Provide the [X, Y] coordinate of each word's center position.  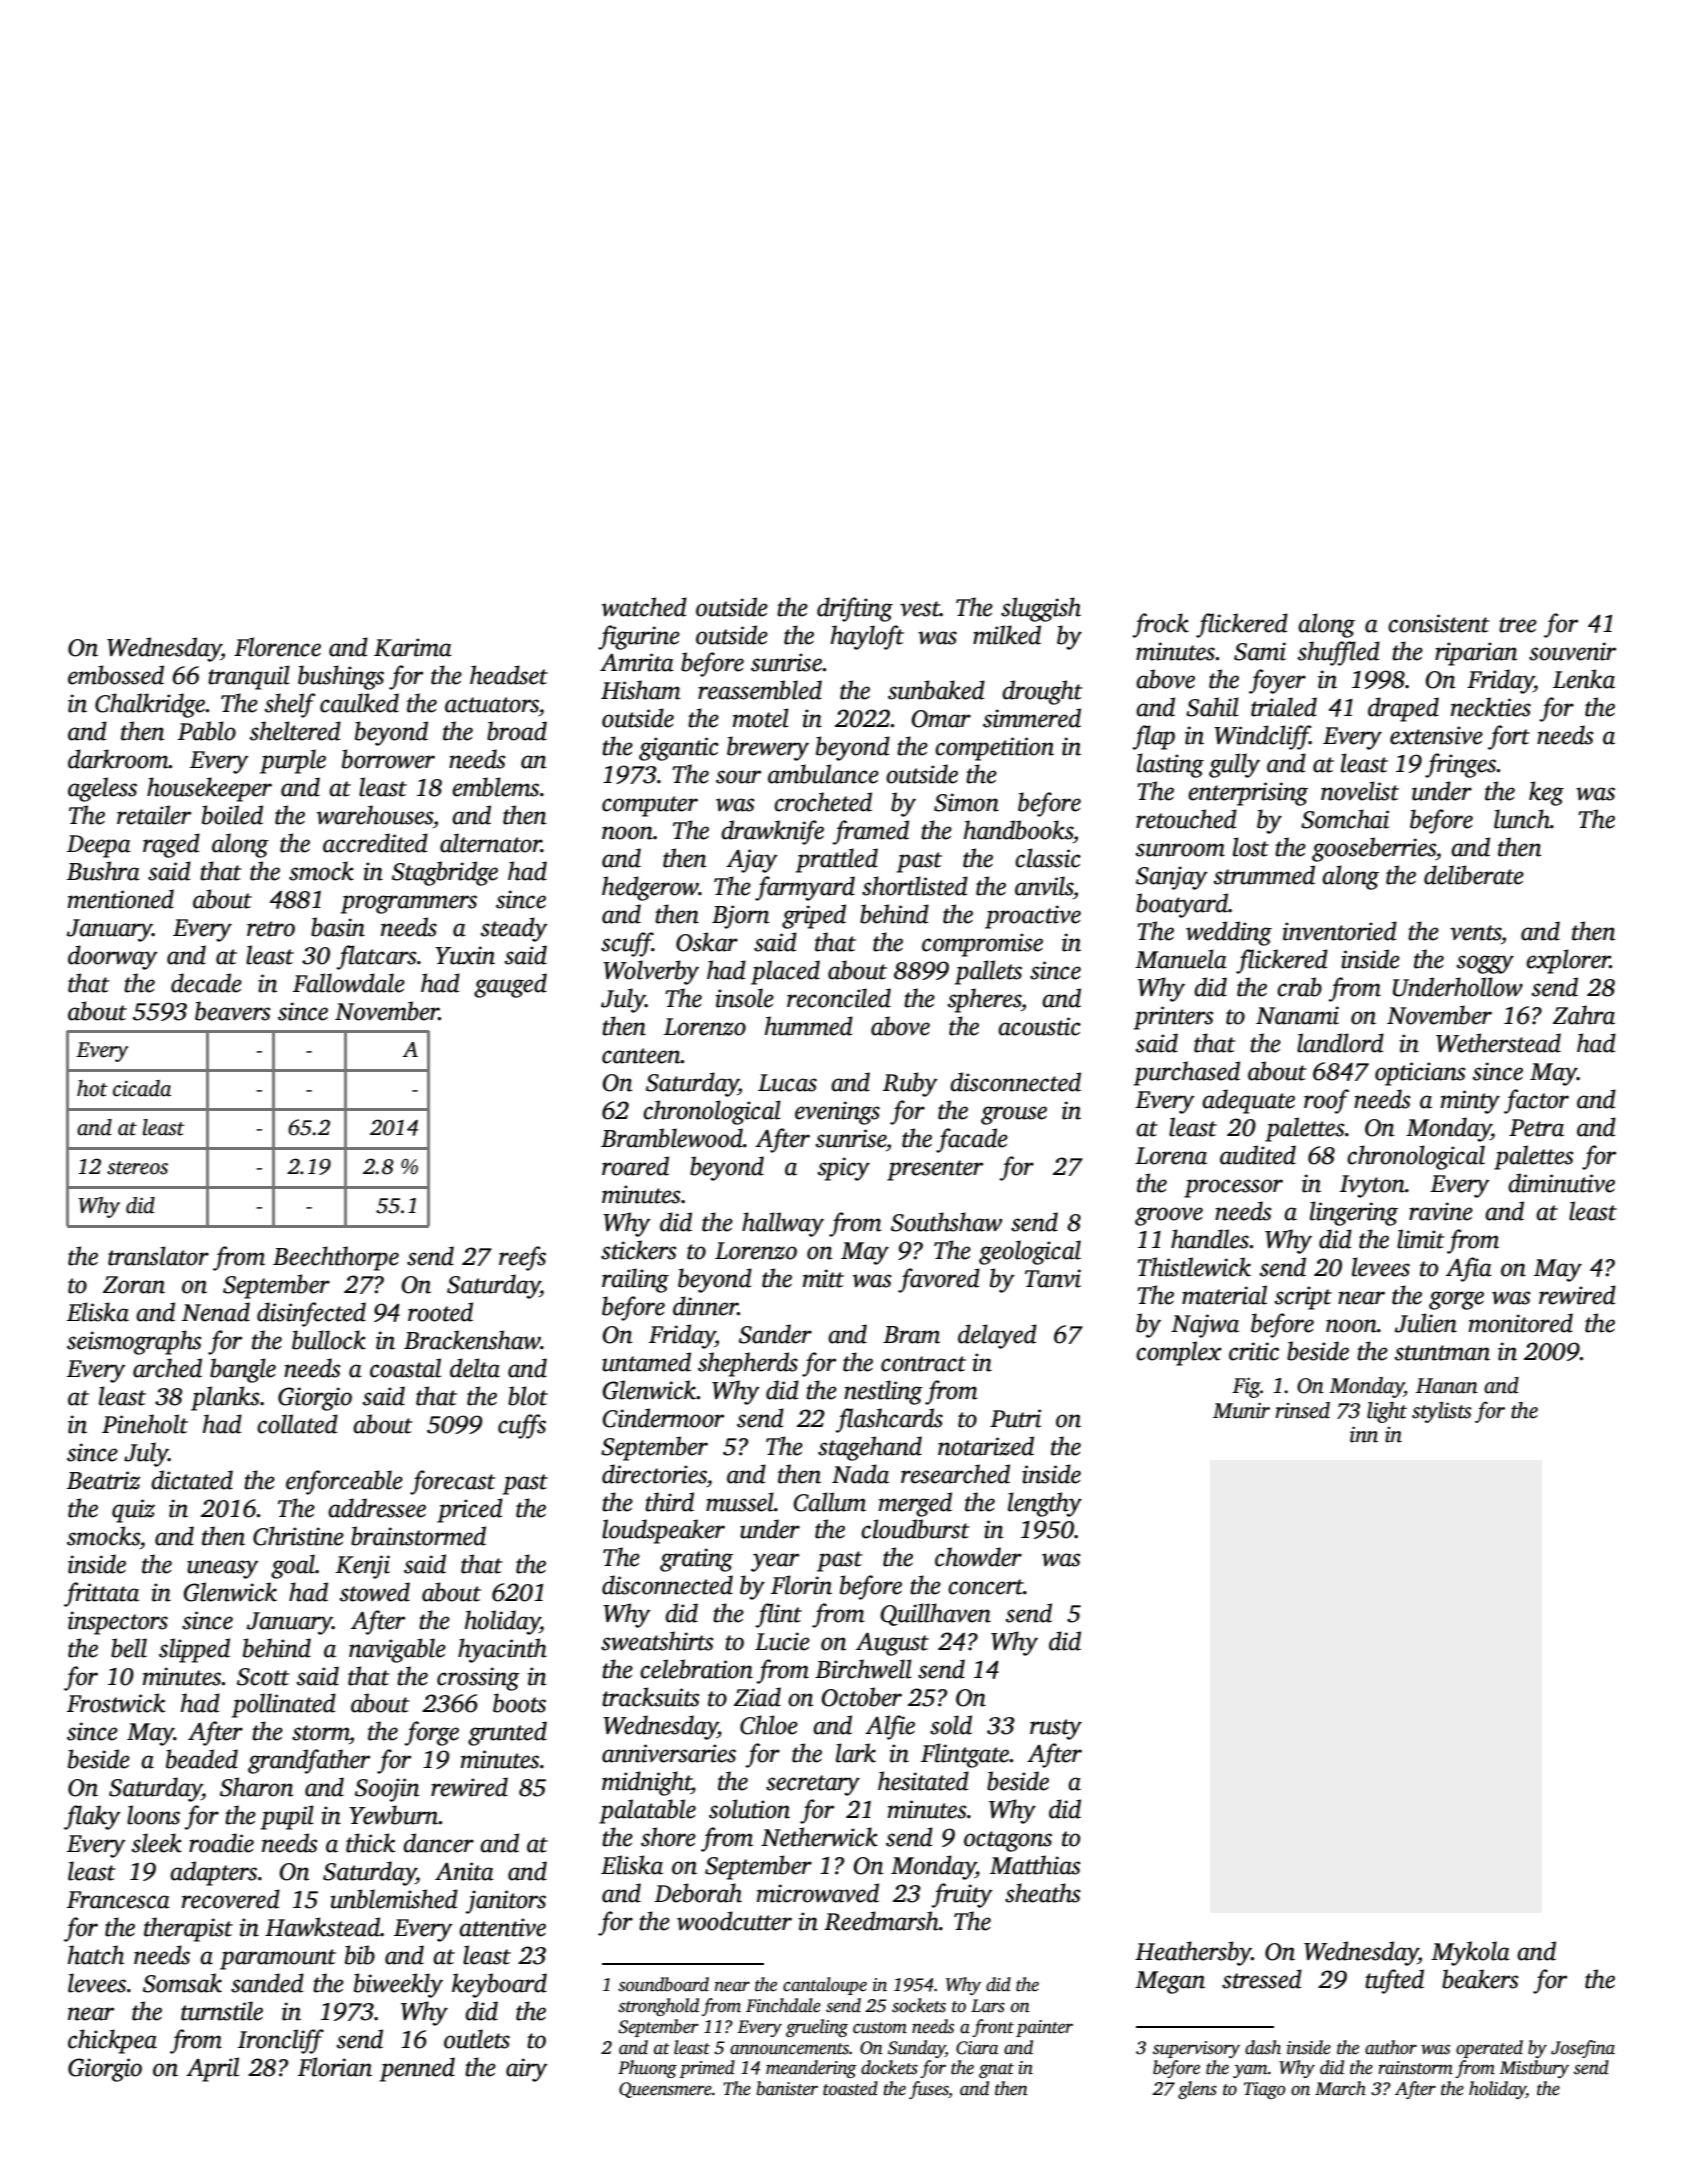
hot [92, 1088]
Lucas [787, 1083]
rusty [1056, 1729]
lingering [1354, 1213]
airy [527, 2070]
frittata [101, 1594]
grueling [817, 2028]
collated [297, 1424]
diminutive [1561, 1183]
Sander [775, 1334]
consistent [1438, 623]
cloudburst [915, 1529]
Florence [277, 647]
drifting [855, 609]
